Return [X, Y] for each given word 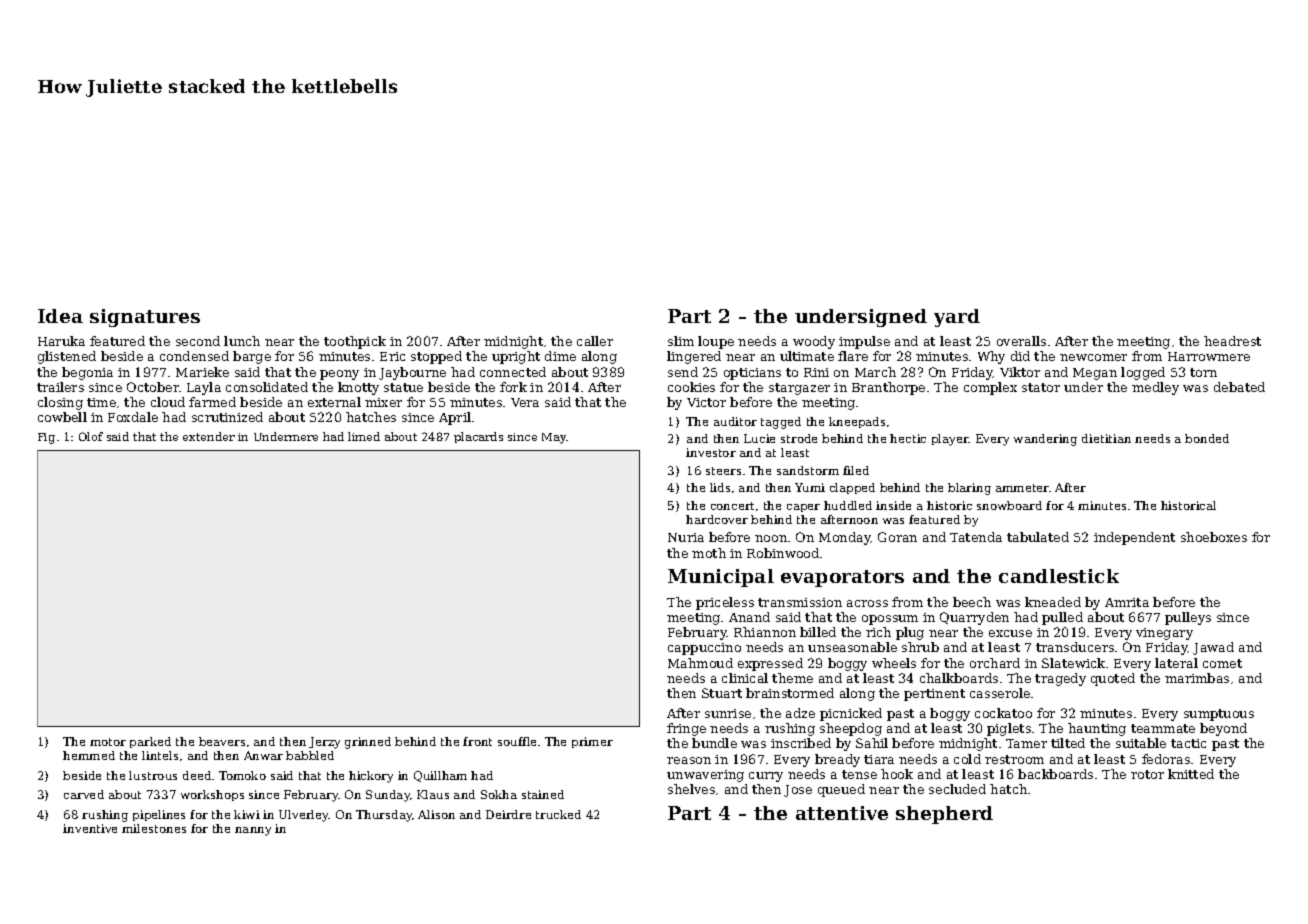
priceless [725, 603]
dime [560, 356]
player [950, 440]
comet [1222, 663]
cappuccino [704, 649]
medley [1155, 388]
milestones [154, 828]
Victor [706, 402]
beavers [222, 741]
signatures [145, 318]
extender [209, 436]
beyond [1223, 729]
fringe [686, 729]
